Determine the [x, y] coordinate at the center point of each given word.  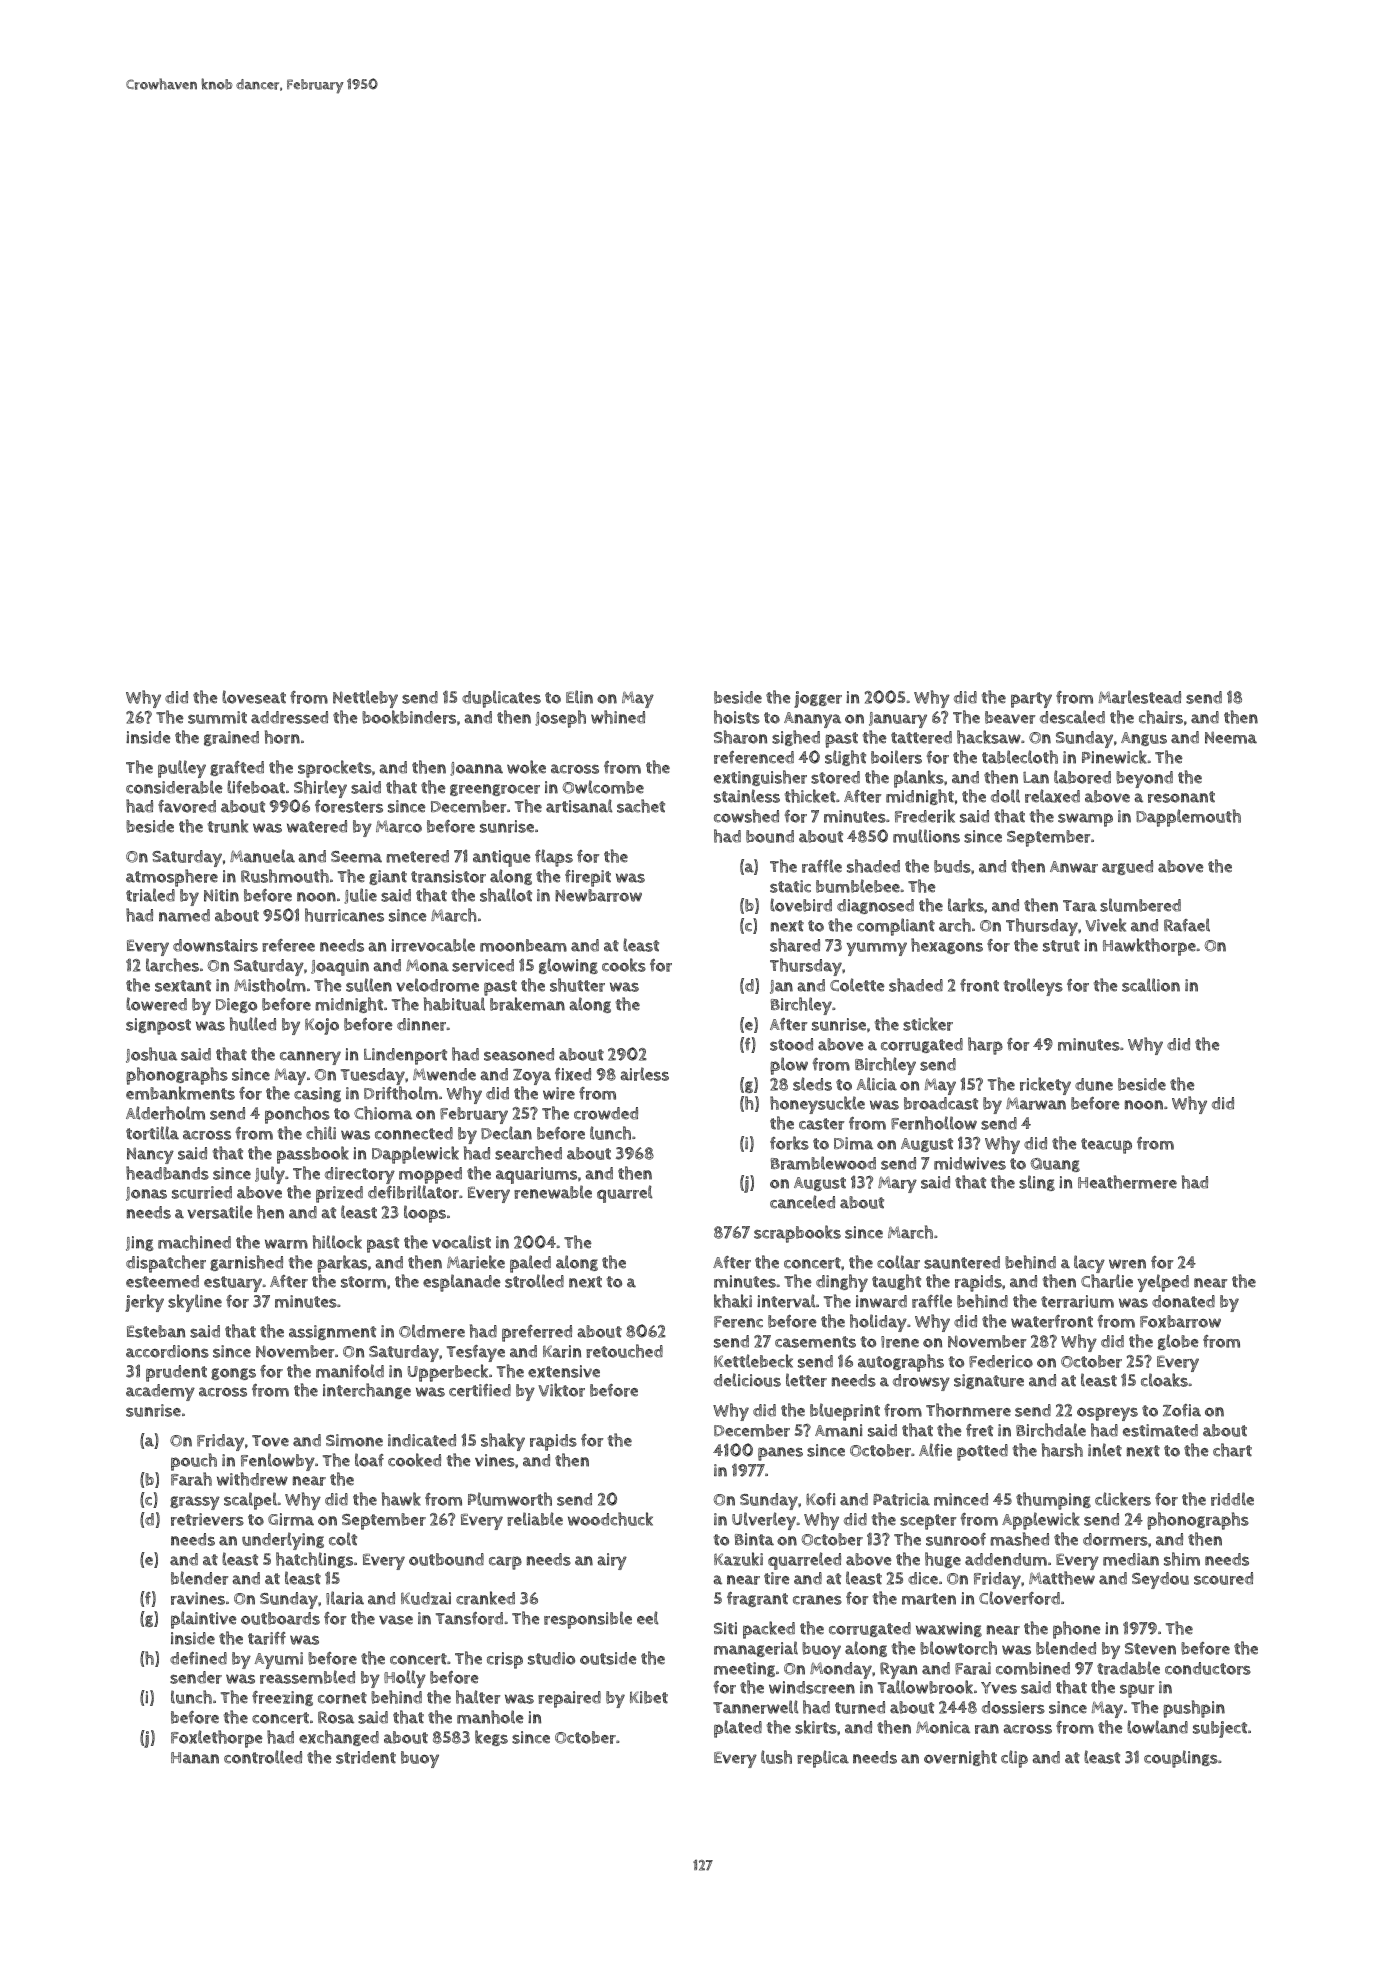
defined [198, 1658]
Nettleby [365, 699]
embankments [180, 1093]
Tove [270, 1441]
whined [618, 717]
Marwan [1036, 1103]
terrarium [1077, 1301]
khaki [733, 1301]
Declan [506, 1133]
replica [823, 1759]
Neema [1231, 737]
